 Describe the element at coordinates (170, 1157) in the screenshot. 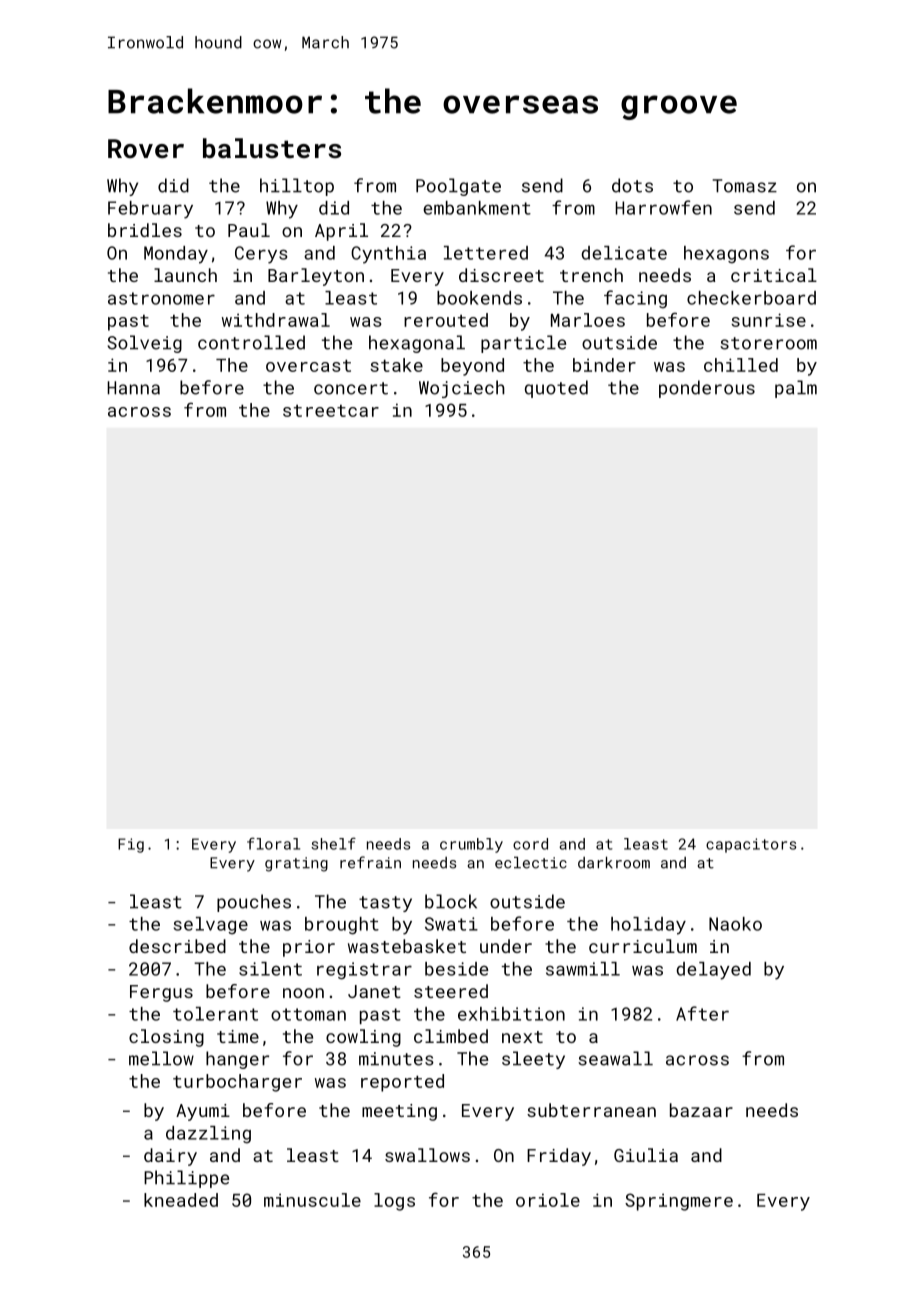

I see `dairy` at that location.
